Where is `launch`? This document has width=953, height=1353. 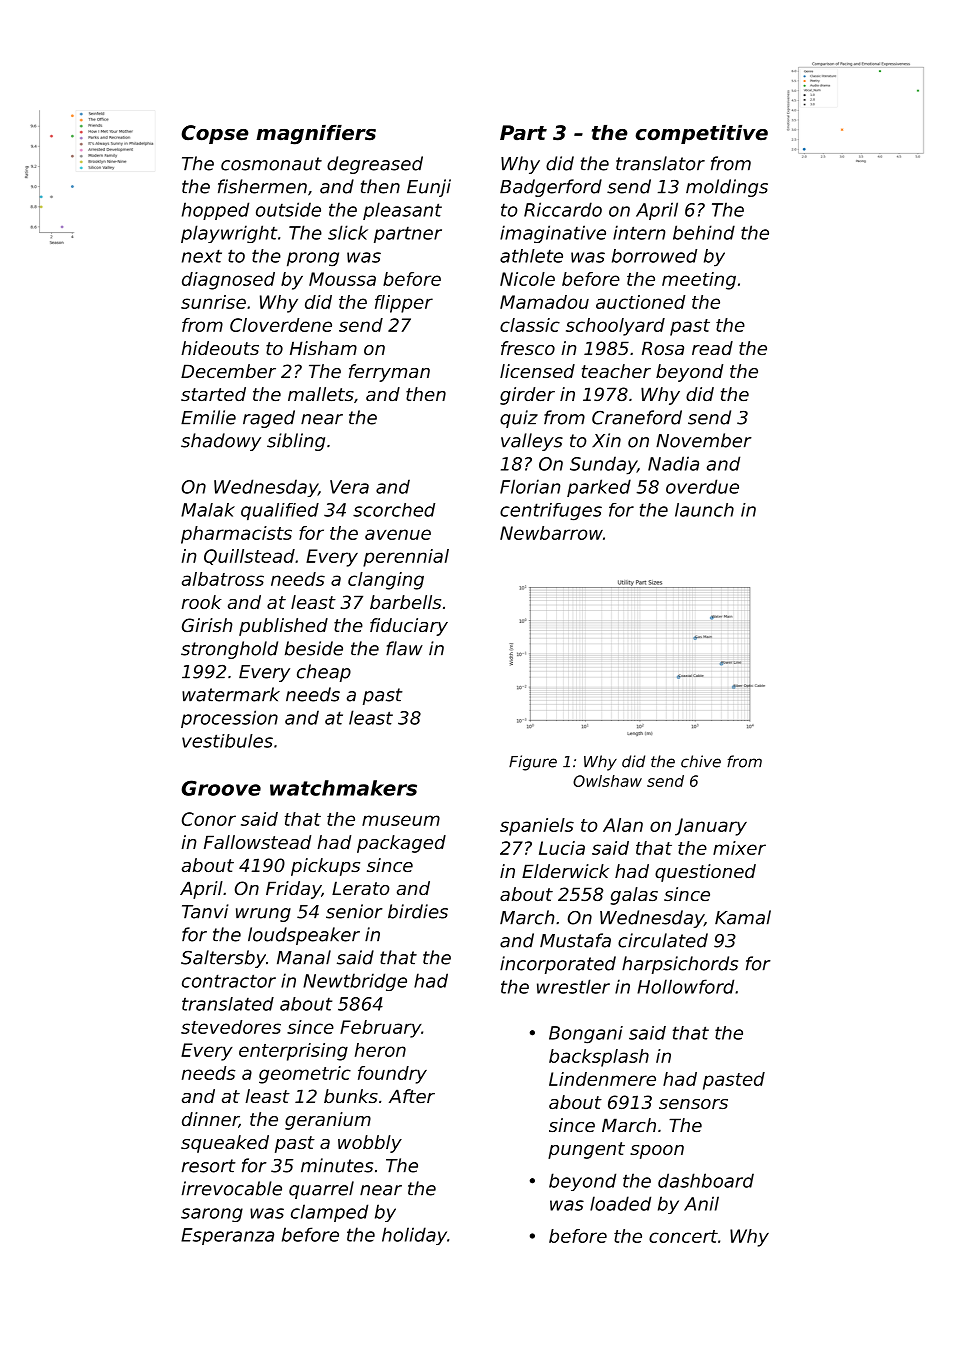
launch is located at coordinates (704, 510).
